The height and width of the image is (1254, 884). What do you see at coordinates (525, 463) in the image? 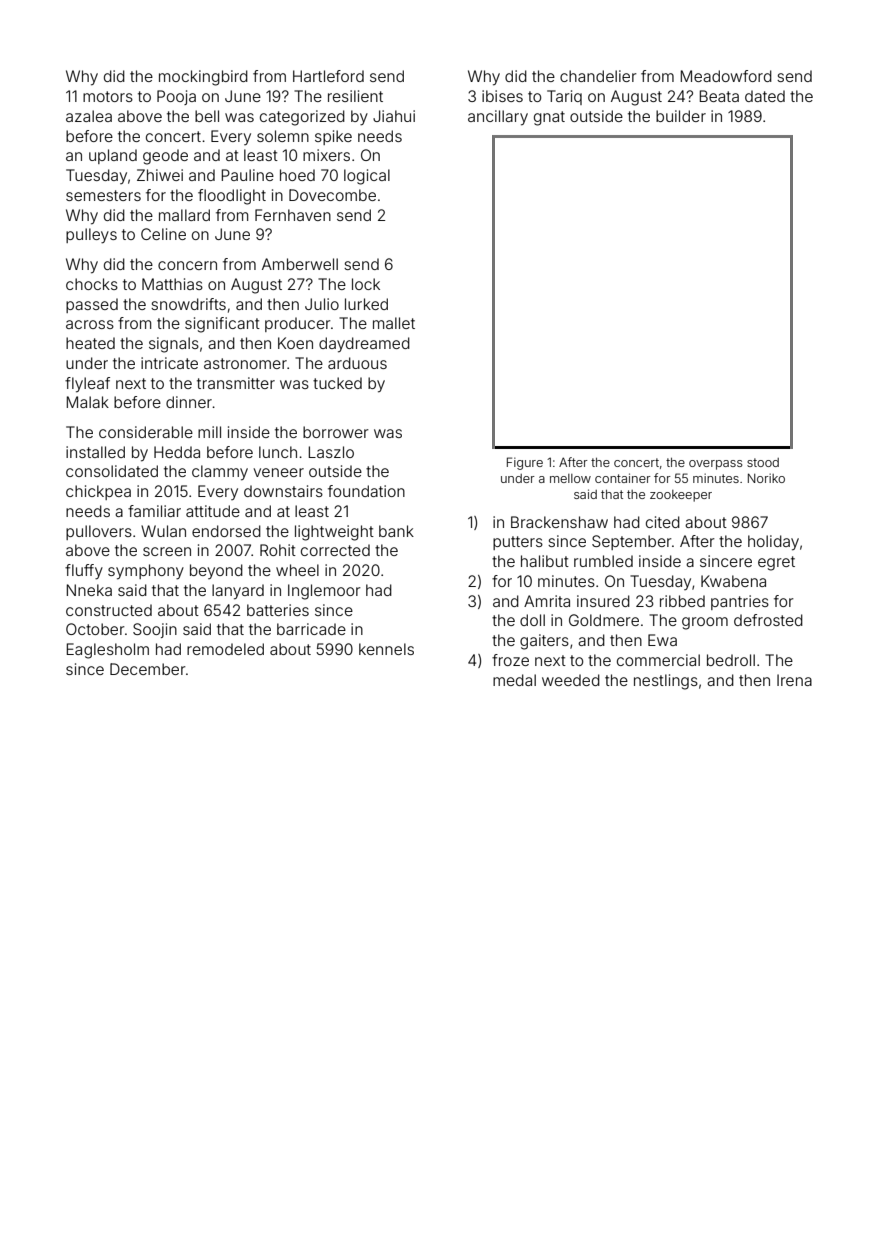
I see `Figure` at bounding box center [525, 463].
